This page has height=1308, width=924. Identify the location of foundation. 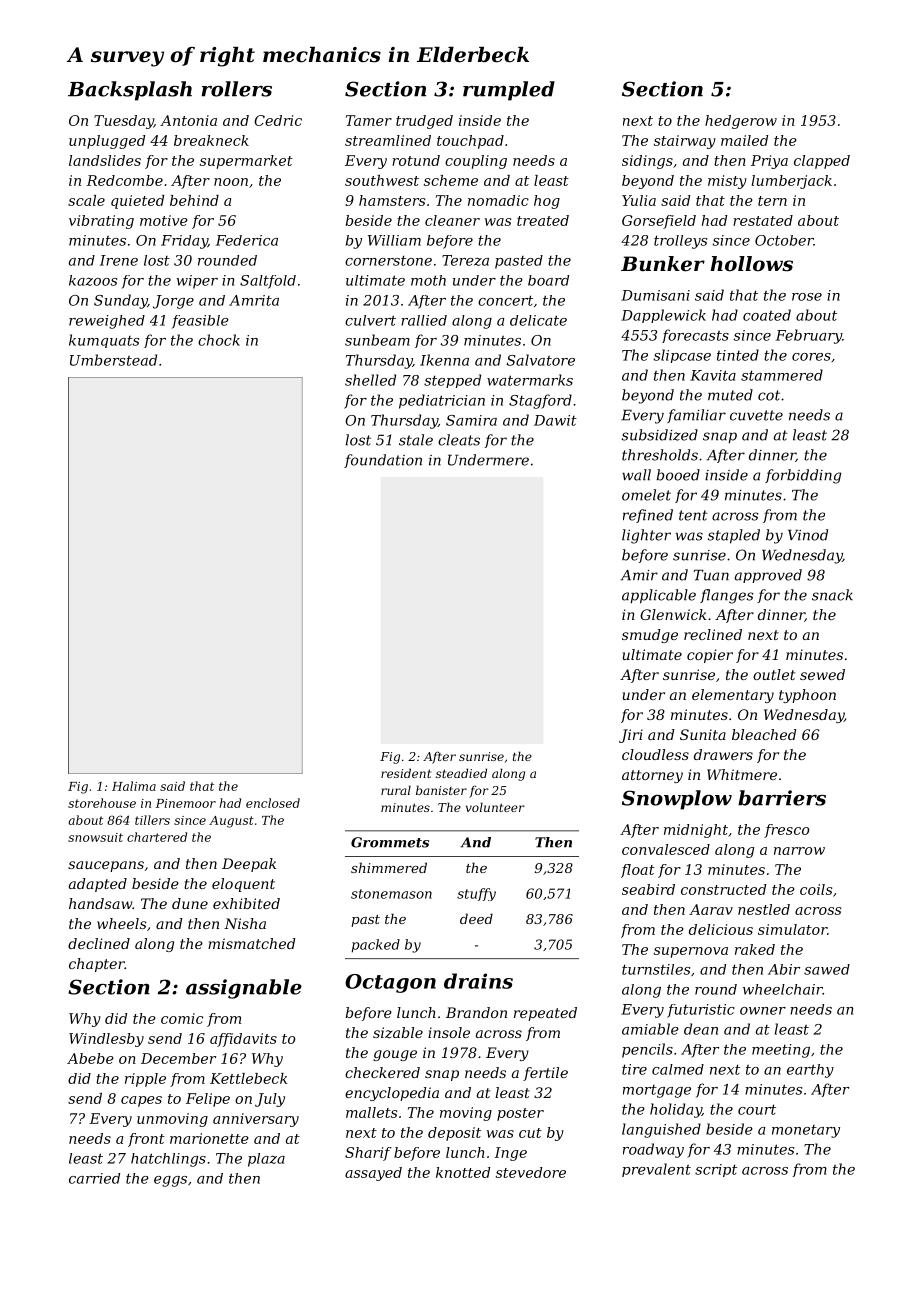
(383, 461).
